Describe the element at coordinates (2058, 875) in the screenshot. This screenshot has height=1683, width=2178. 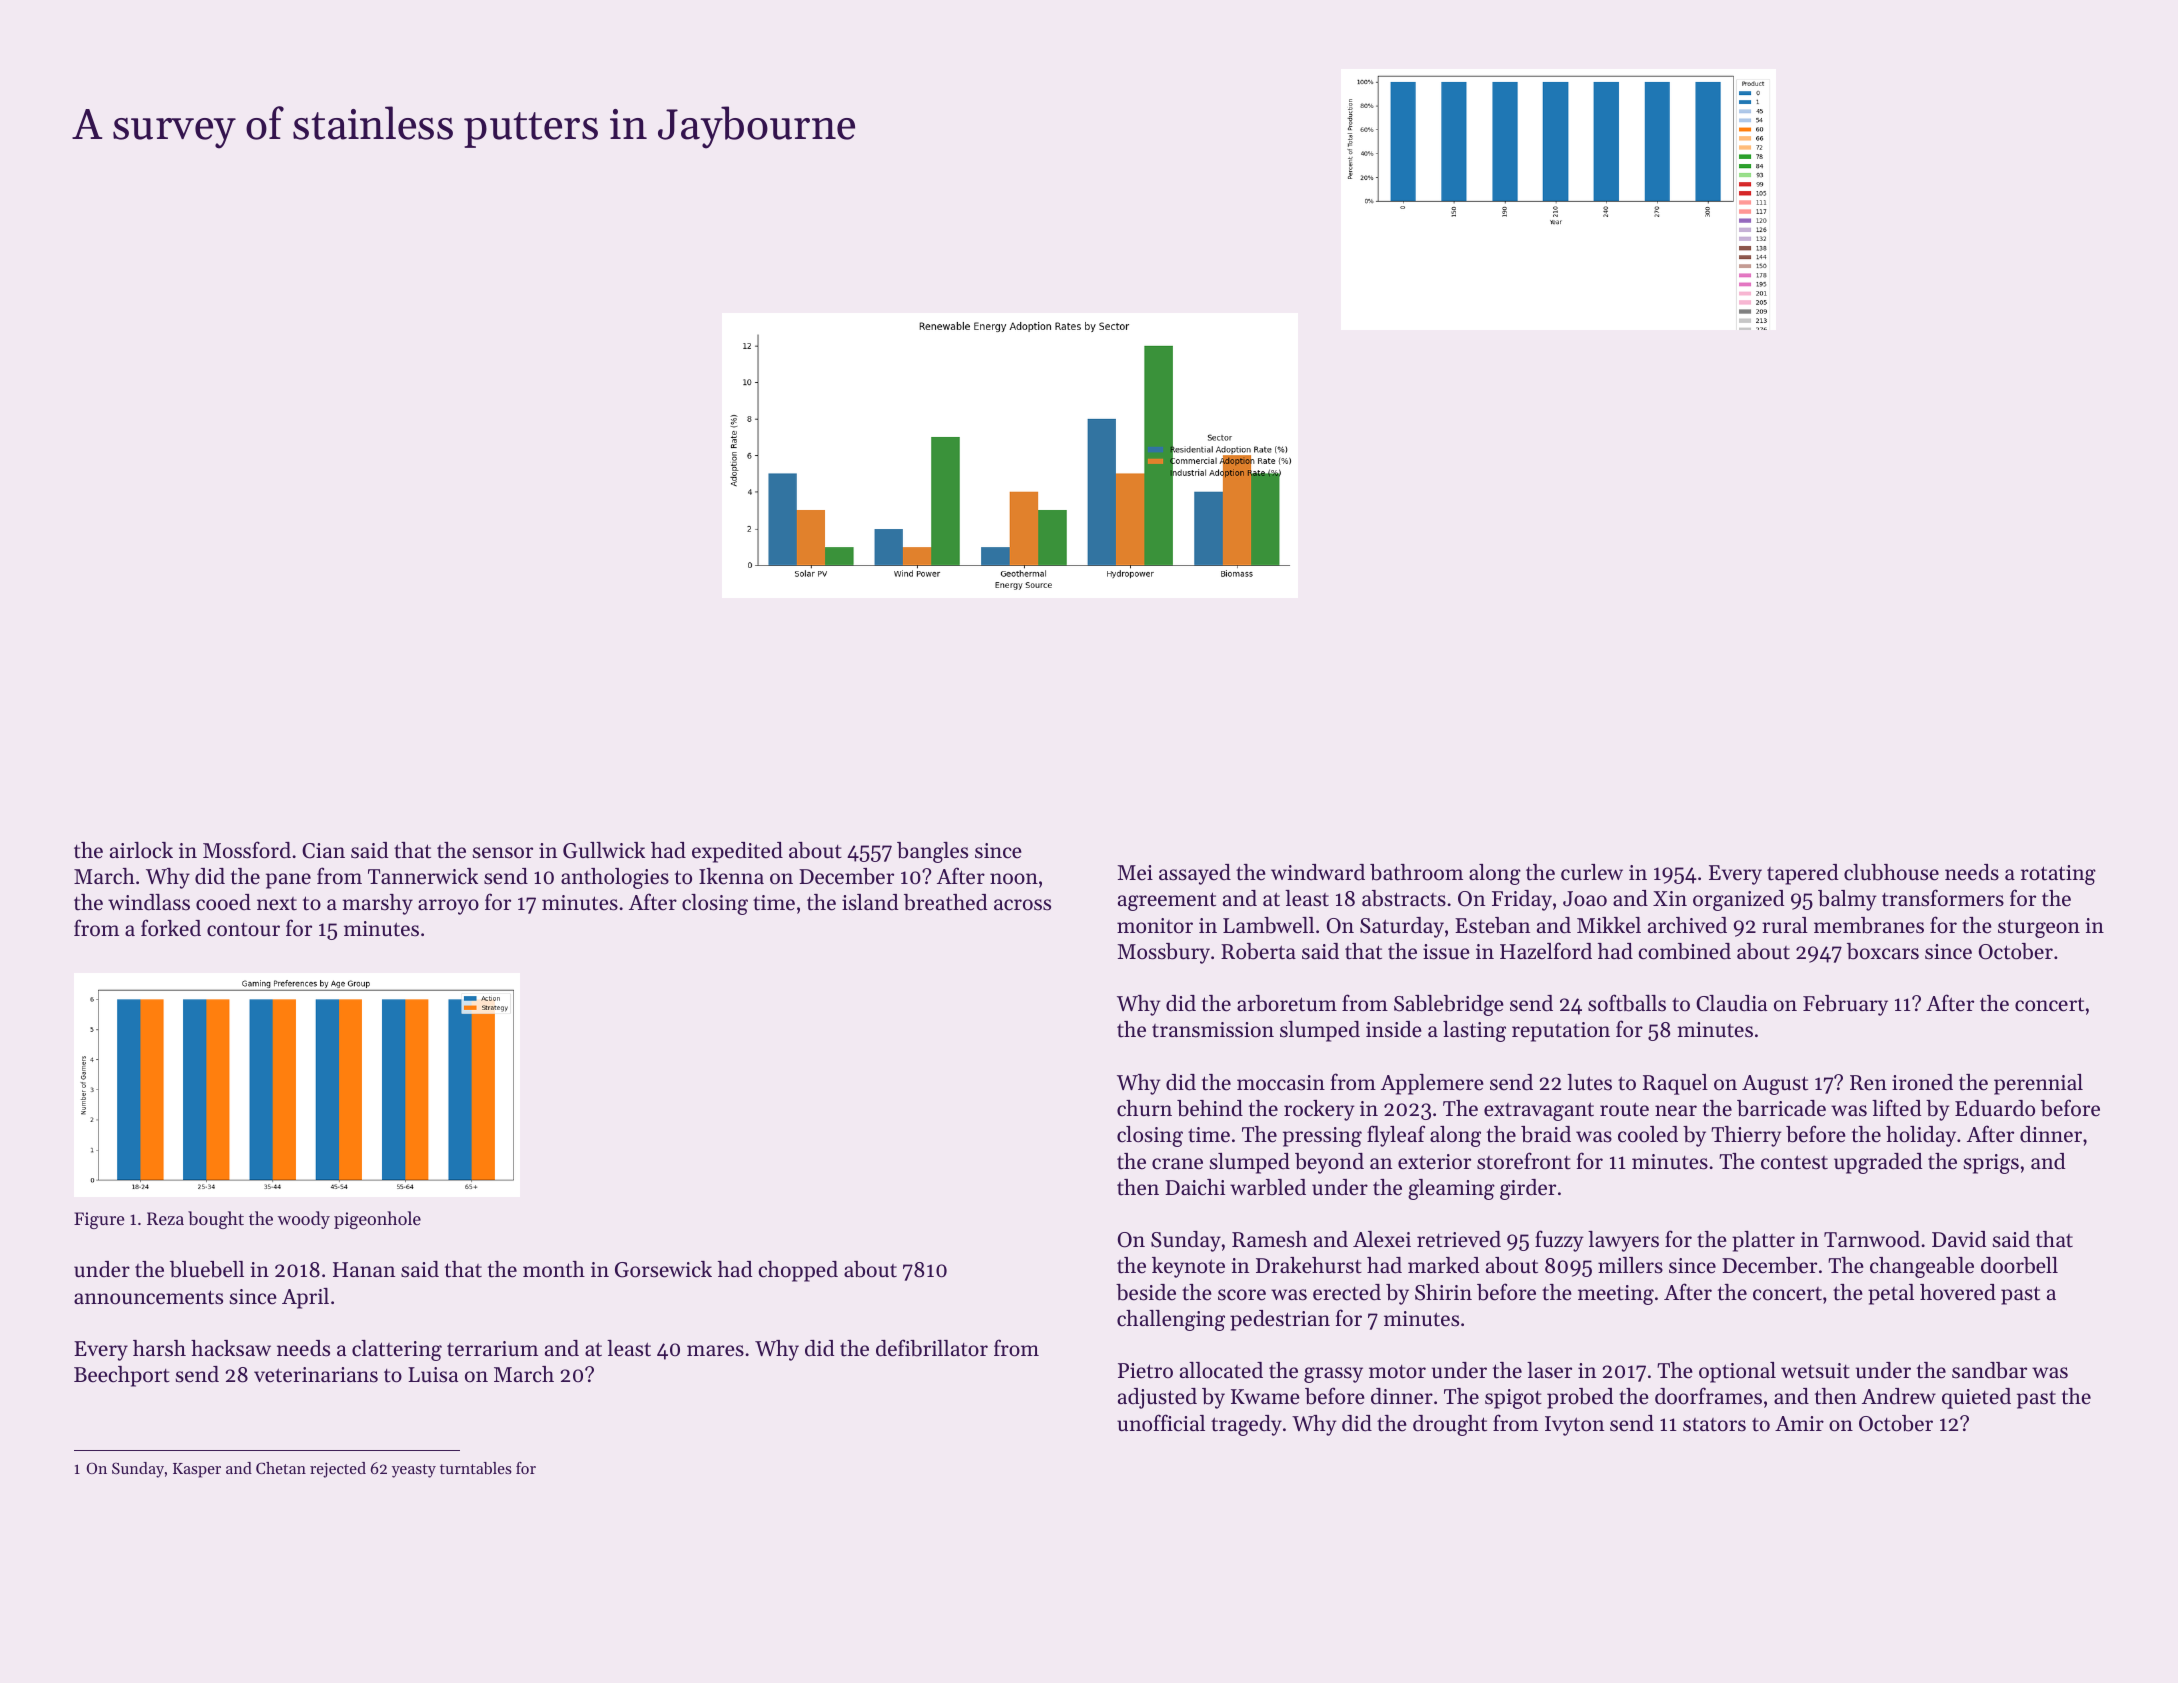
I see `rotating` at that location.
